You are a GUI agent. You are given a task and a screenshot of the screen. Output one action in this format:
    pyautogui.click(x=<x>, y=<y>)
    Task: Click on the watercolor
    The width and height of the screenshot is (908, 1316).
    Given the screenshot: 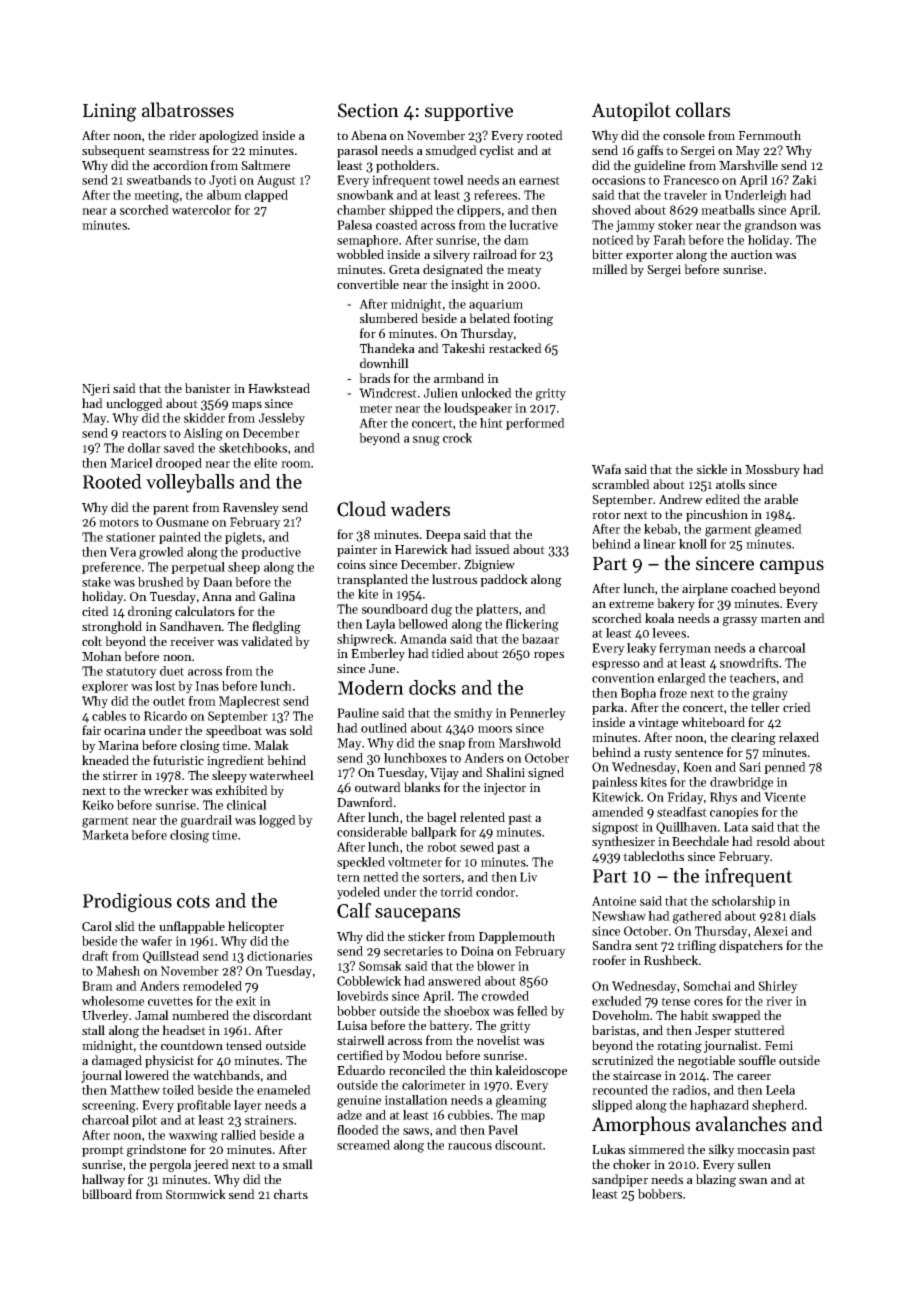 What is the action you would take?
    pyautogui.click(x=201, y=210)
